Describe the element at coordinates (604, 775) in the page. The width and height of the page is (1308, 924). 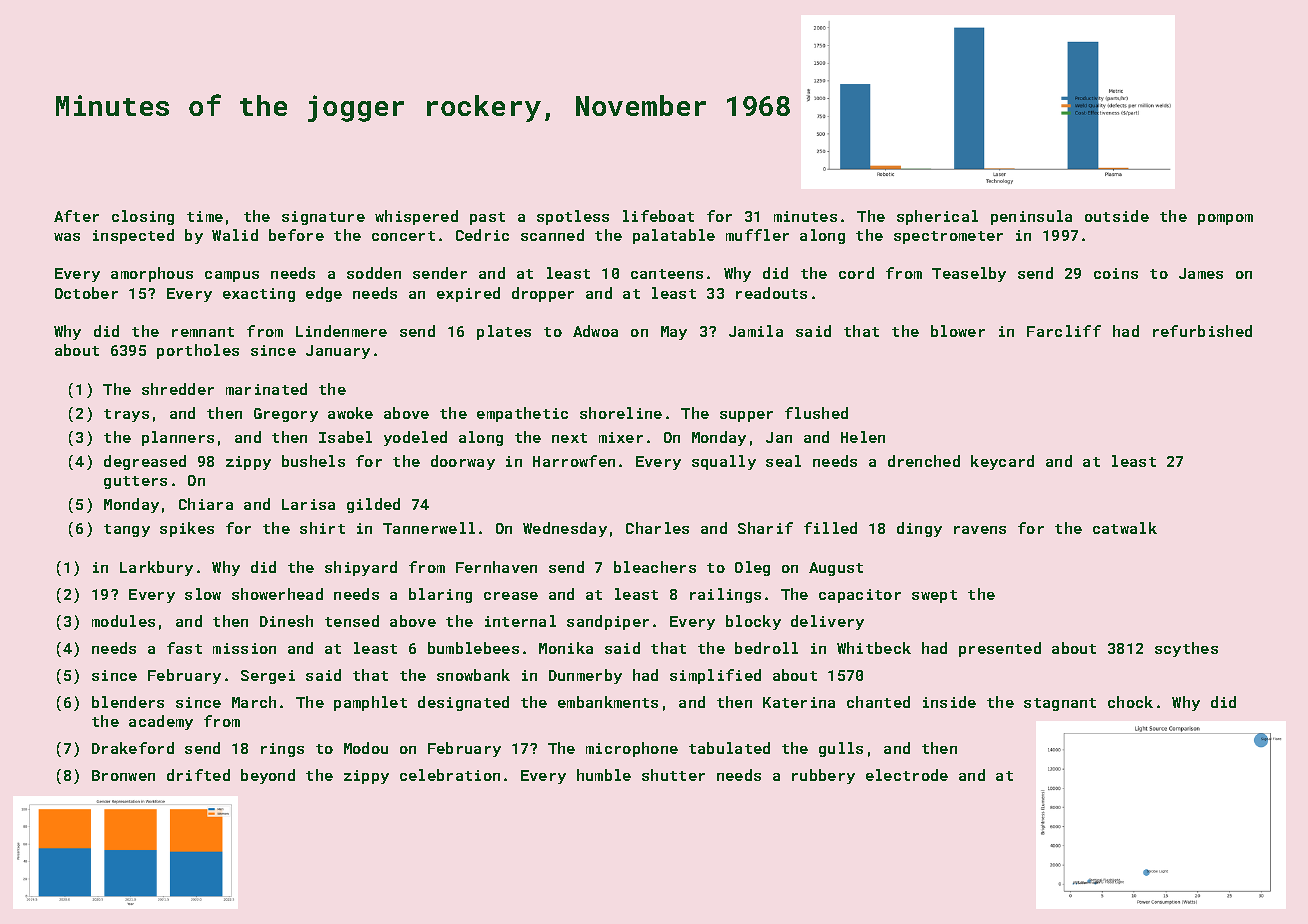
I see `humble` at that location.
